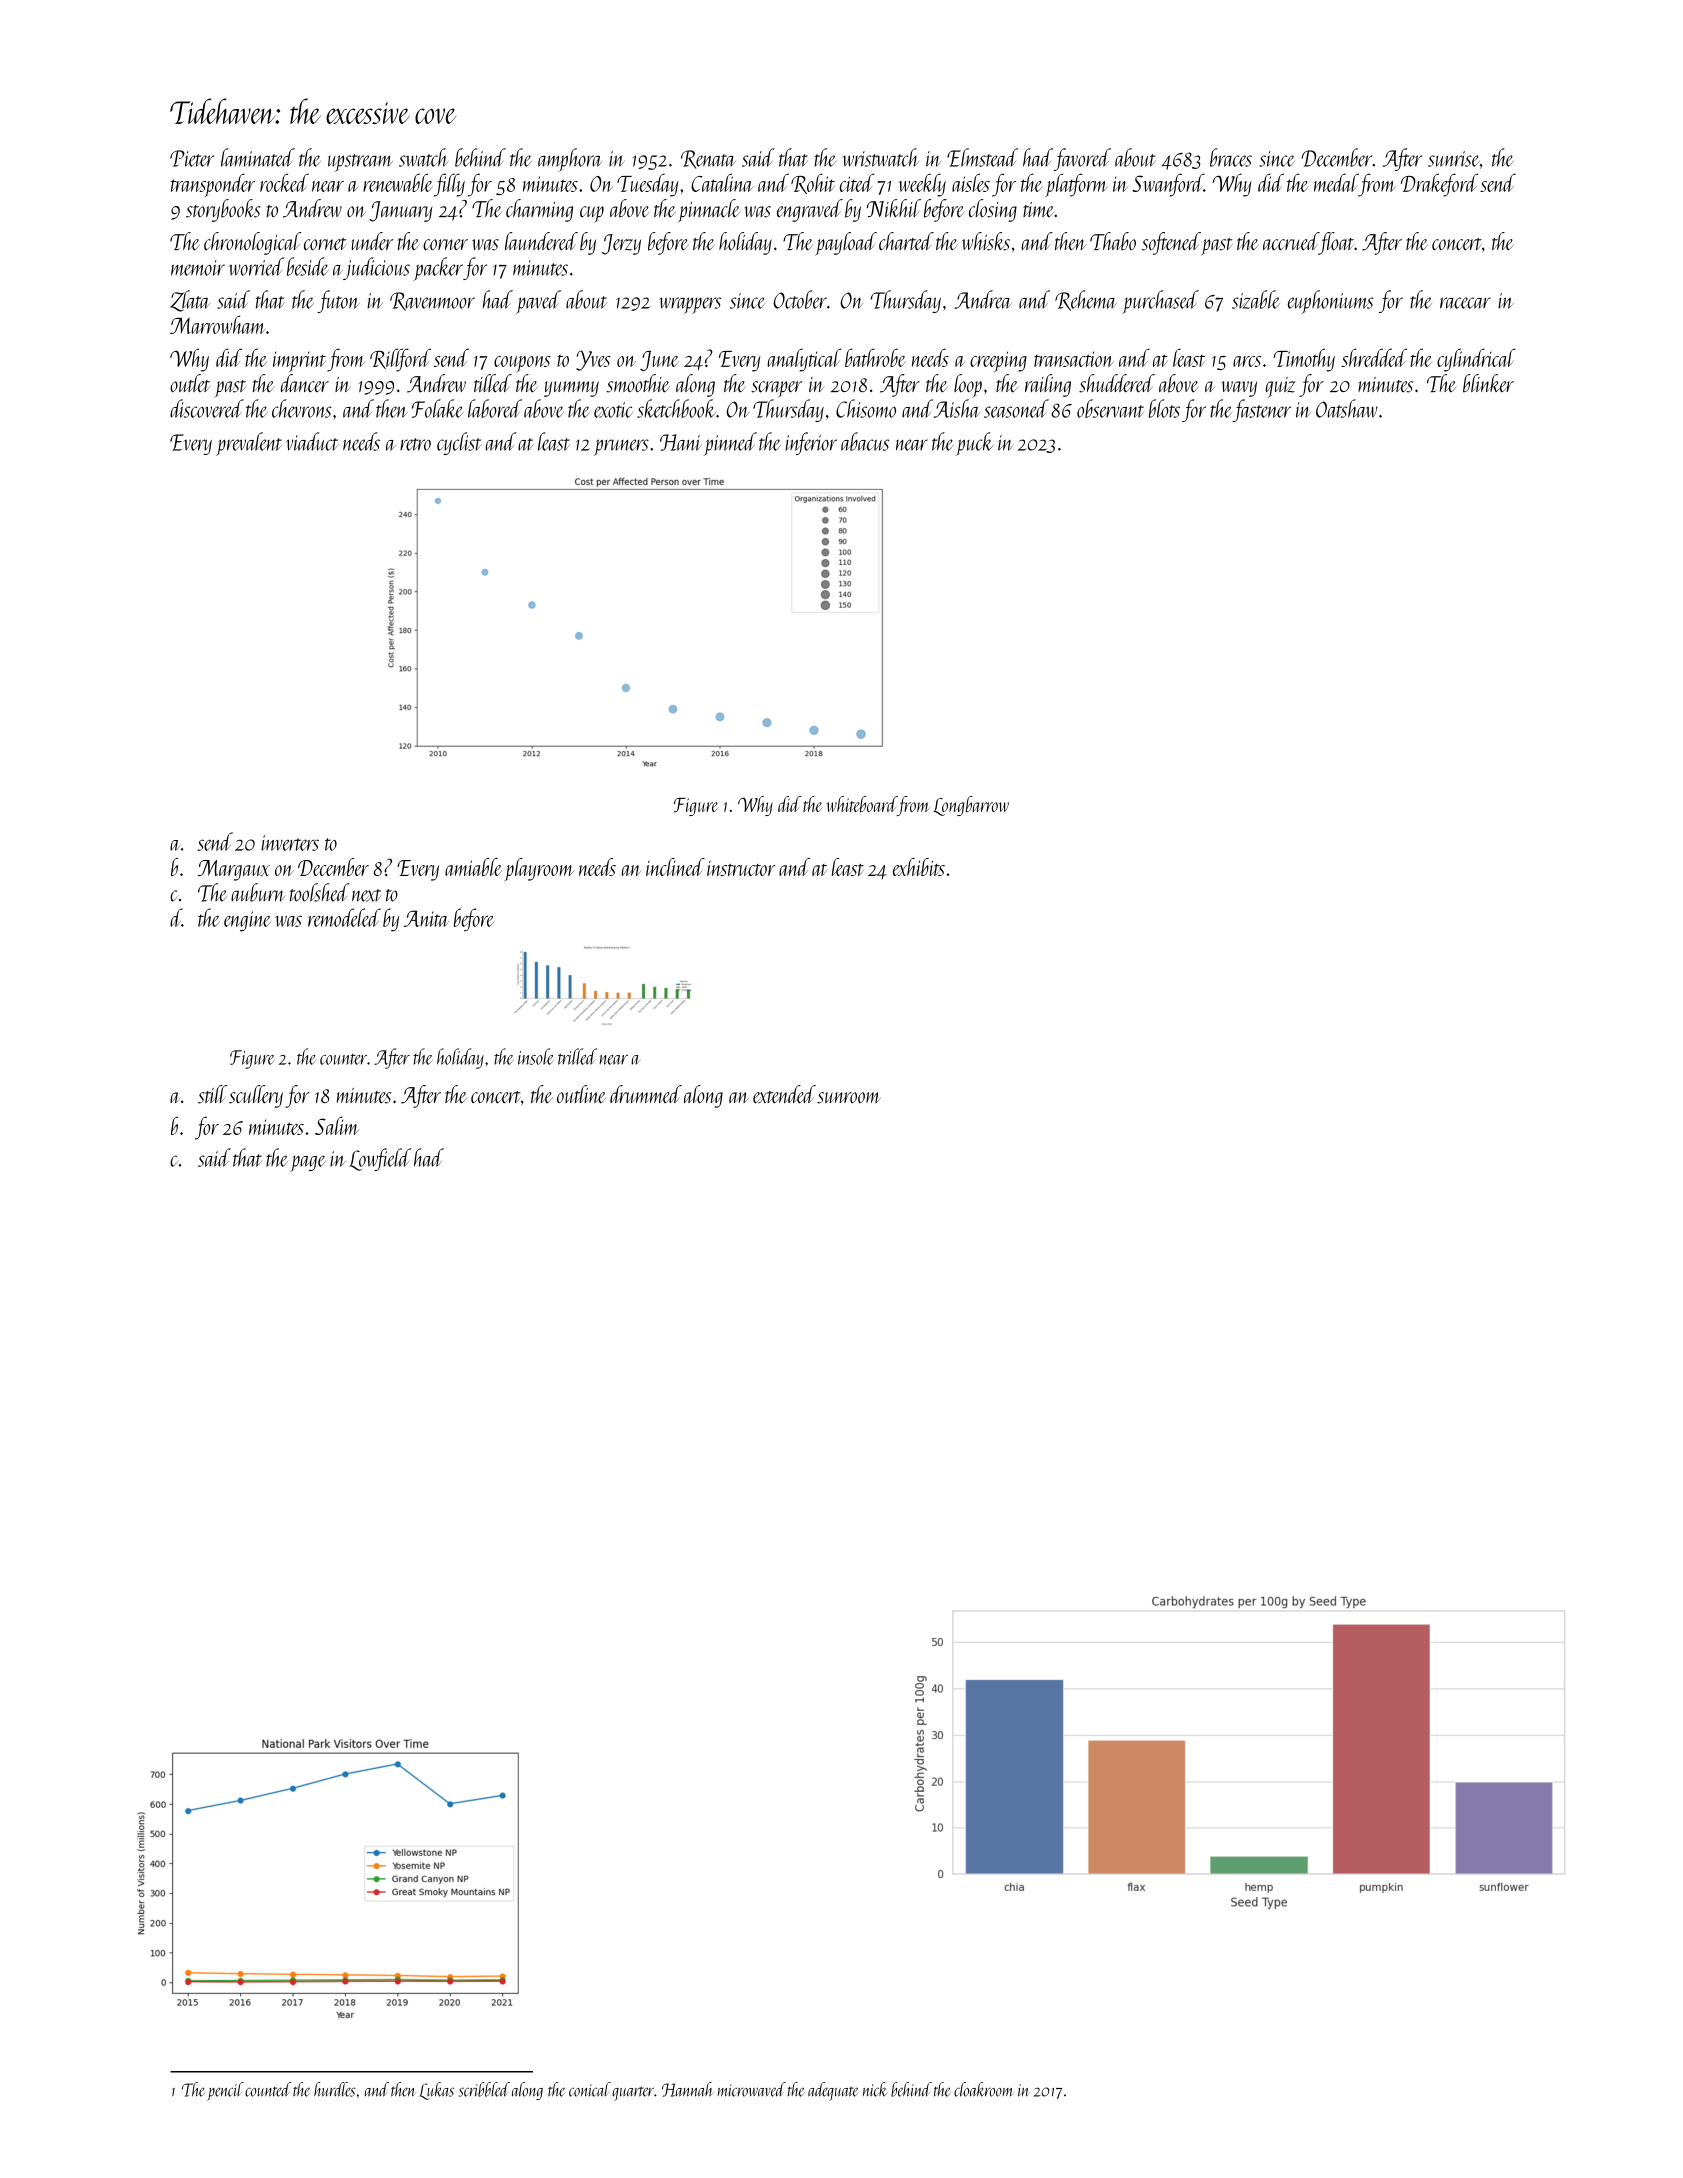 Image resolution: width=1683 pixels, height=2178 pixels. I want to click on cyclist, so click(459, 443).
